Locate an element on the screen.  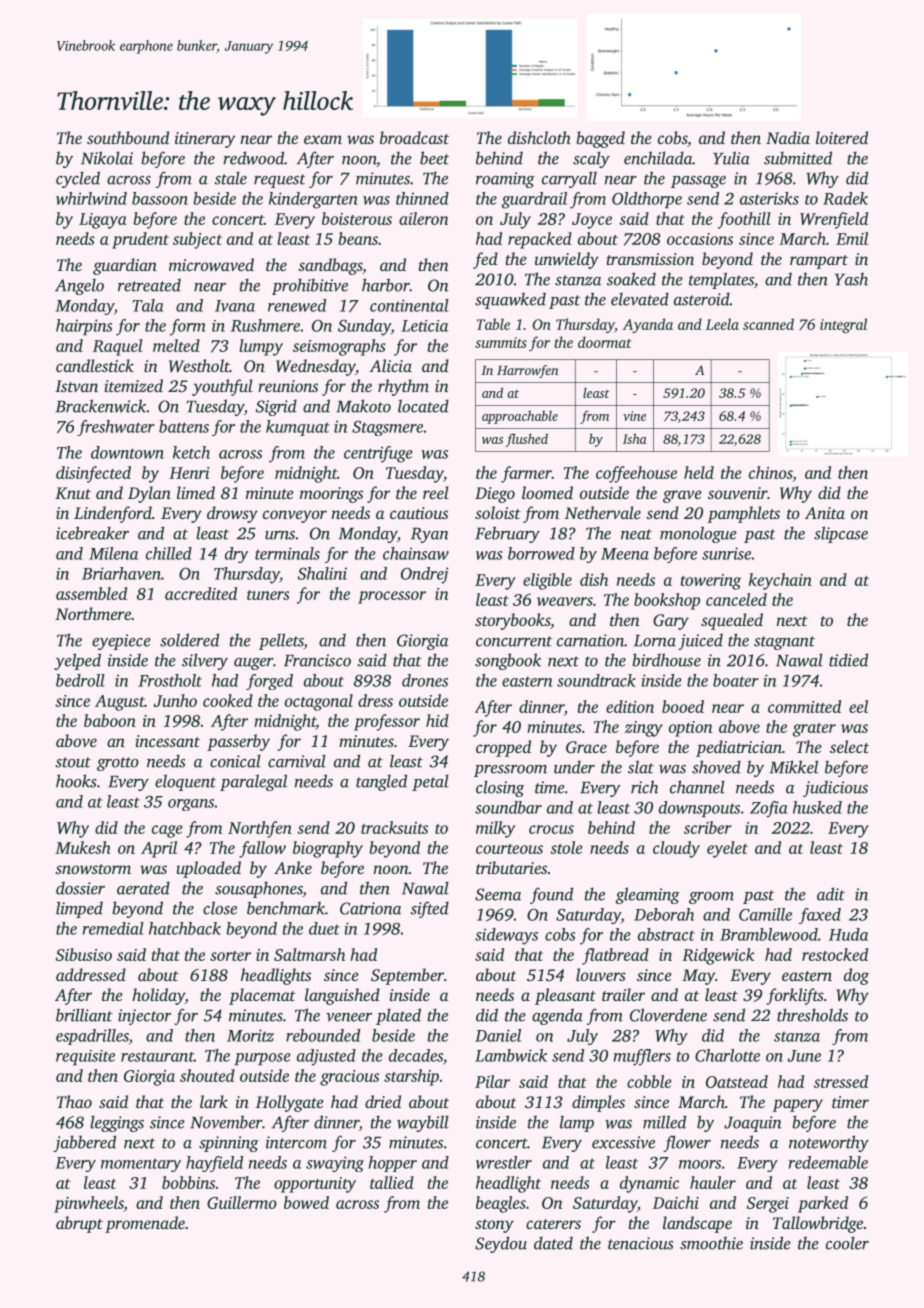
Seydou is located at coordinates (501, 1244).
